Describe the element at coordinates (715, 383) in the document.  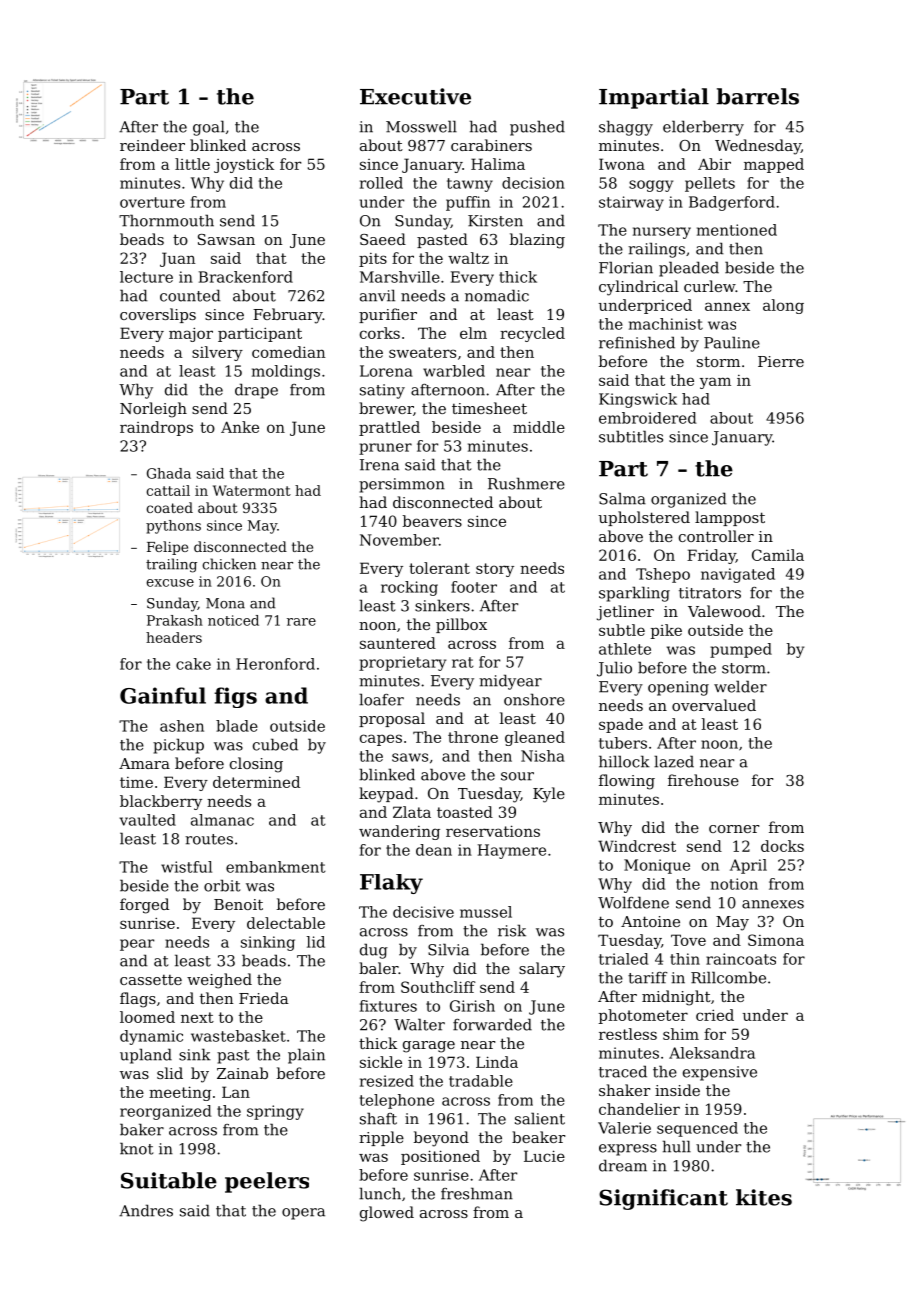
I see `yam` at that location.
